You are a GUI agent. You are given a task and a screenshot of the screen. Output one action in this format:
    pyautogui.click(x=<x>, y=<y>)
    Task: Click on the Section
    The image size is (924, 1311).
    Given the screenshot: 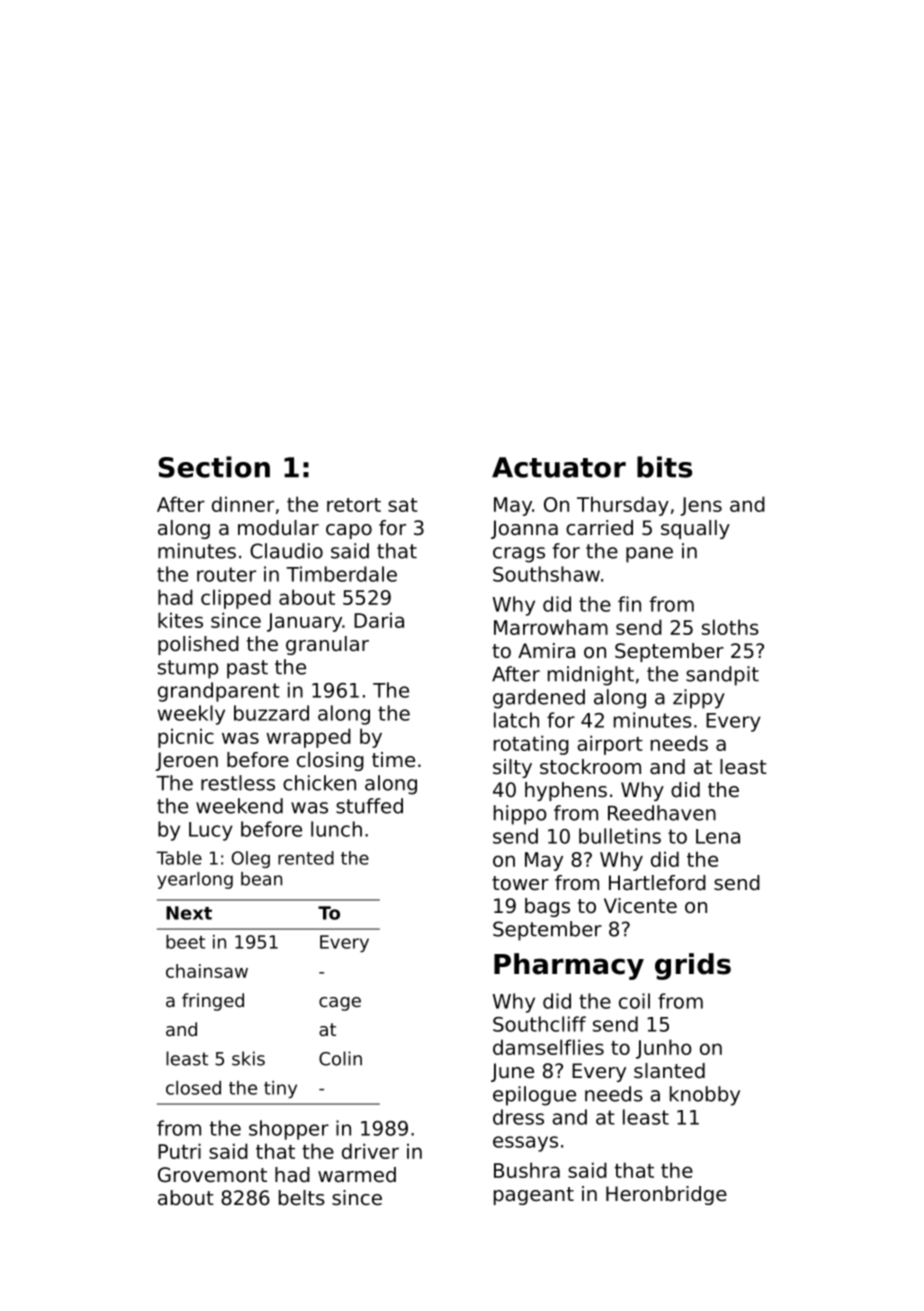 What is the action you would take?
    pyautogui.click(x=214, y=467)
